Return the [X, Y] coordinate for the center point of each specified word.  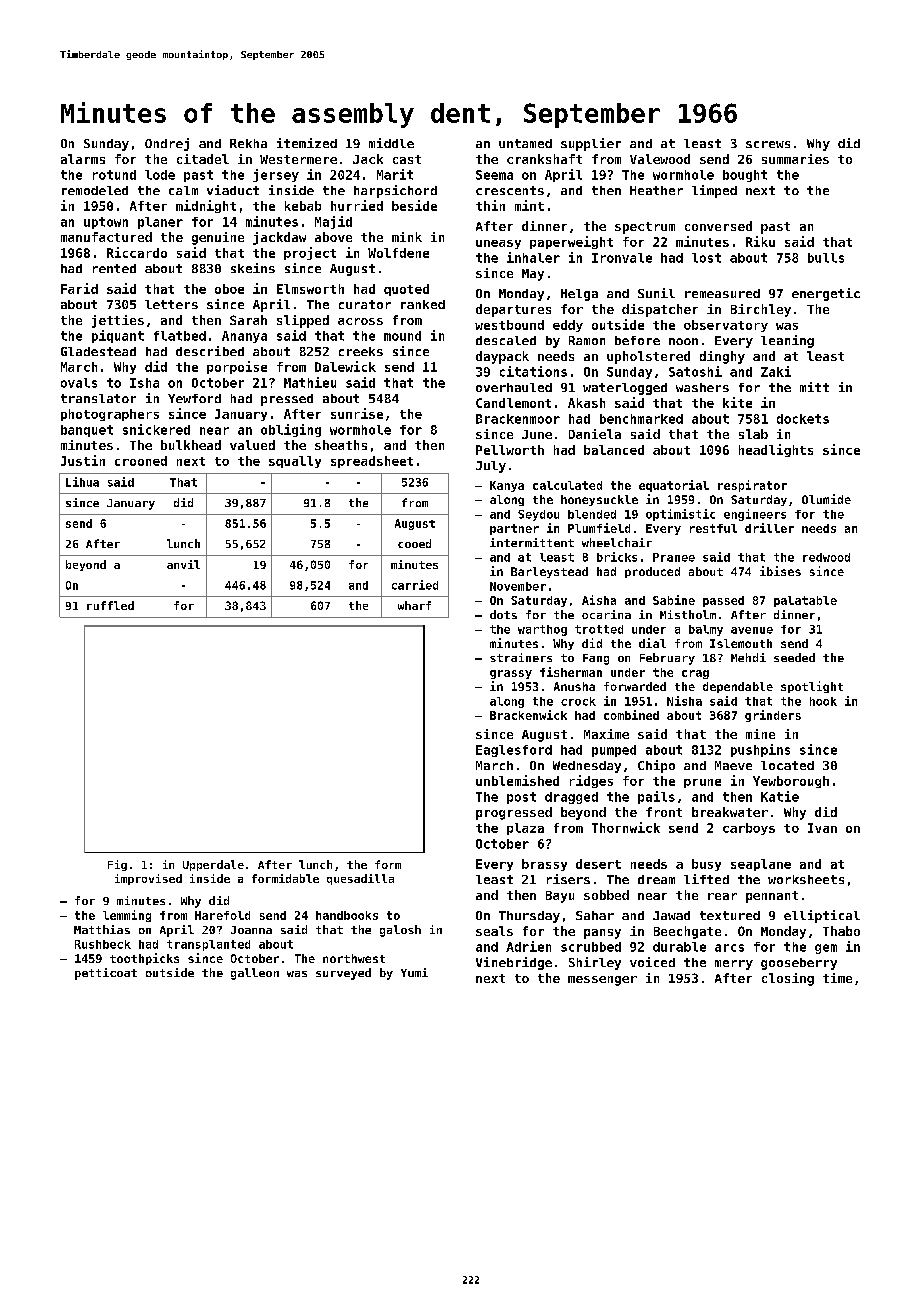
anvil [183, 564]
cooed [414, 543]
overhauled [514, 387]
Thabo [841, 931]
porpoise [237, 367]
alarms [83, 159]
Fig [117, 865]
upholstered [648, 357]
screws [768, 144]
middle [391, 143]
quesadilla [360, 879]
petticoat [106, 974]
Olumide [826, 499]
